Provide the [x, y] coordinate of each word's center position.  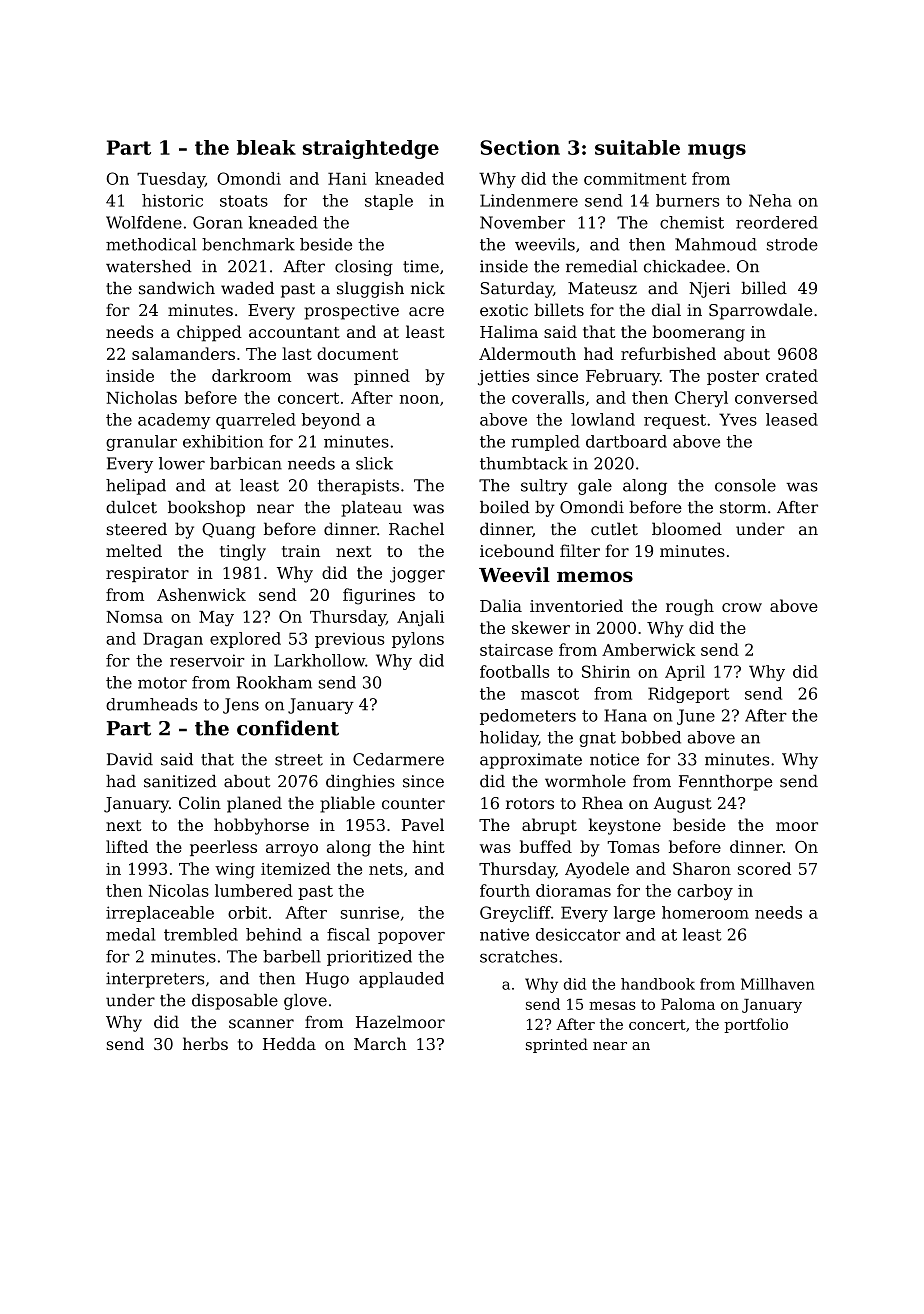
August [683, 805]
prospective [352, 312]
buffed [546, 846]
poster [733, 377]
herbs [205, 1043]
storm [743, 508]
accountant [294, 332]
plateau [371, 509]
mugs [717, 151]
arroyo [292, 850]
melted [134, 550]
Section [520, 147]
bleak [266, 147]
